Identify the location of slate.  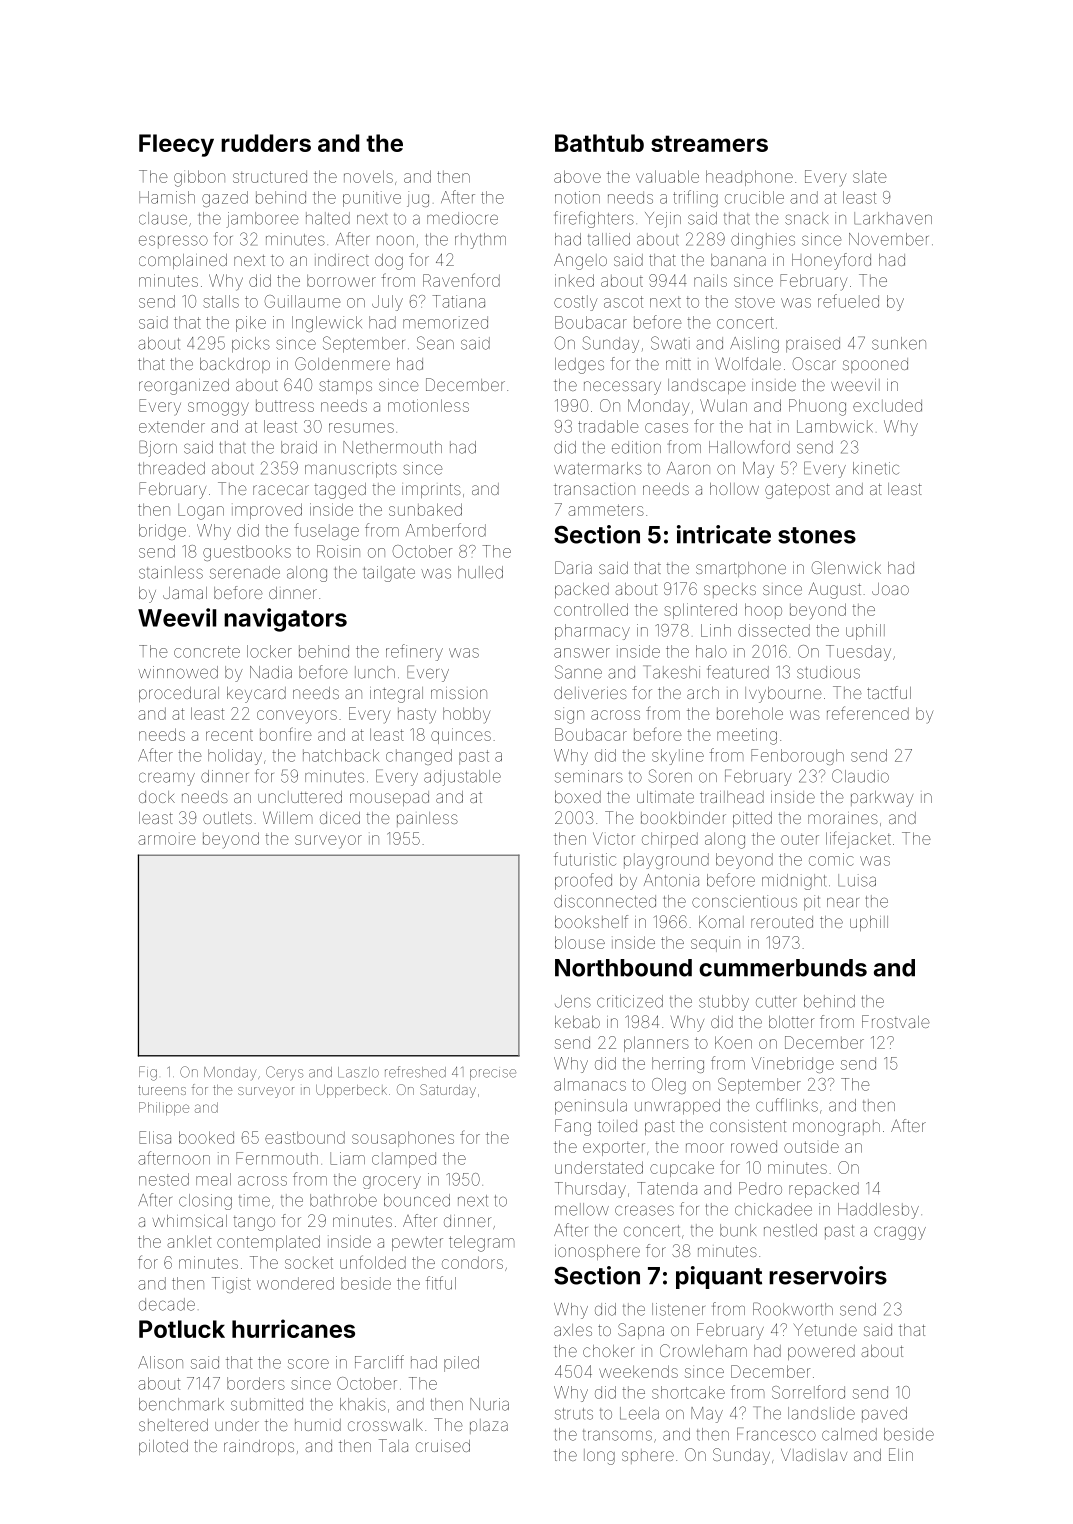
(870, 176).
